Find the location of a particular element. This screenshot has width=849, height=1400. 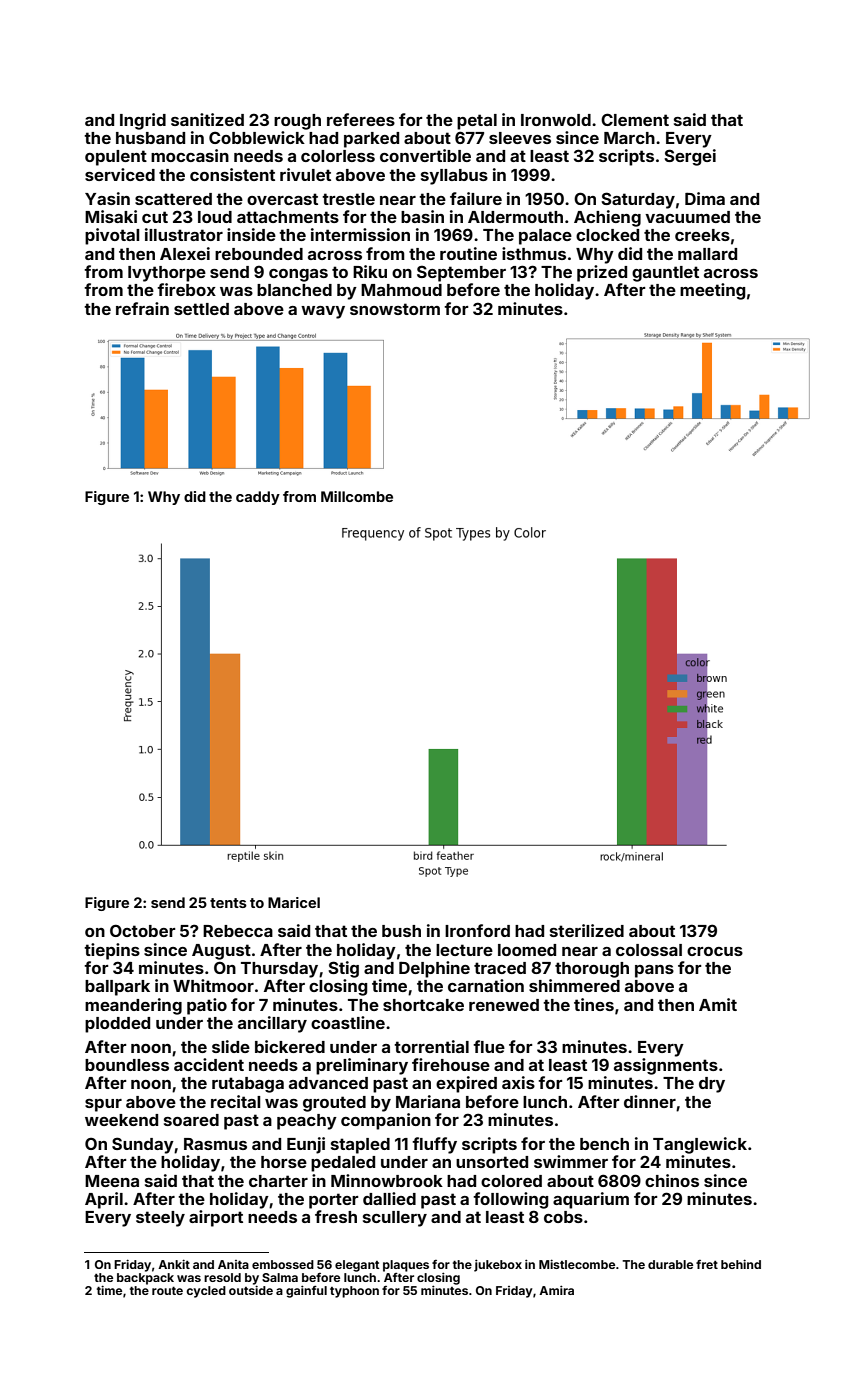

Ironwold is located at coordinates (556, 120).
